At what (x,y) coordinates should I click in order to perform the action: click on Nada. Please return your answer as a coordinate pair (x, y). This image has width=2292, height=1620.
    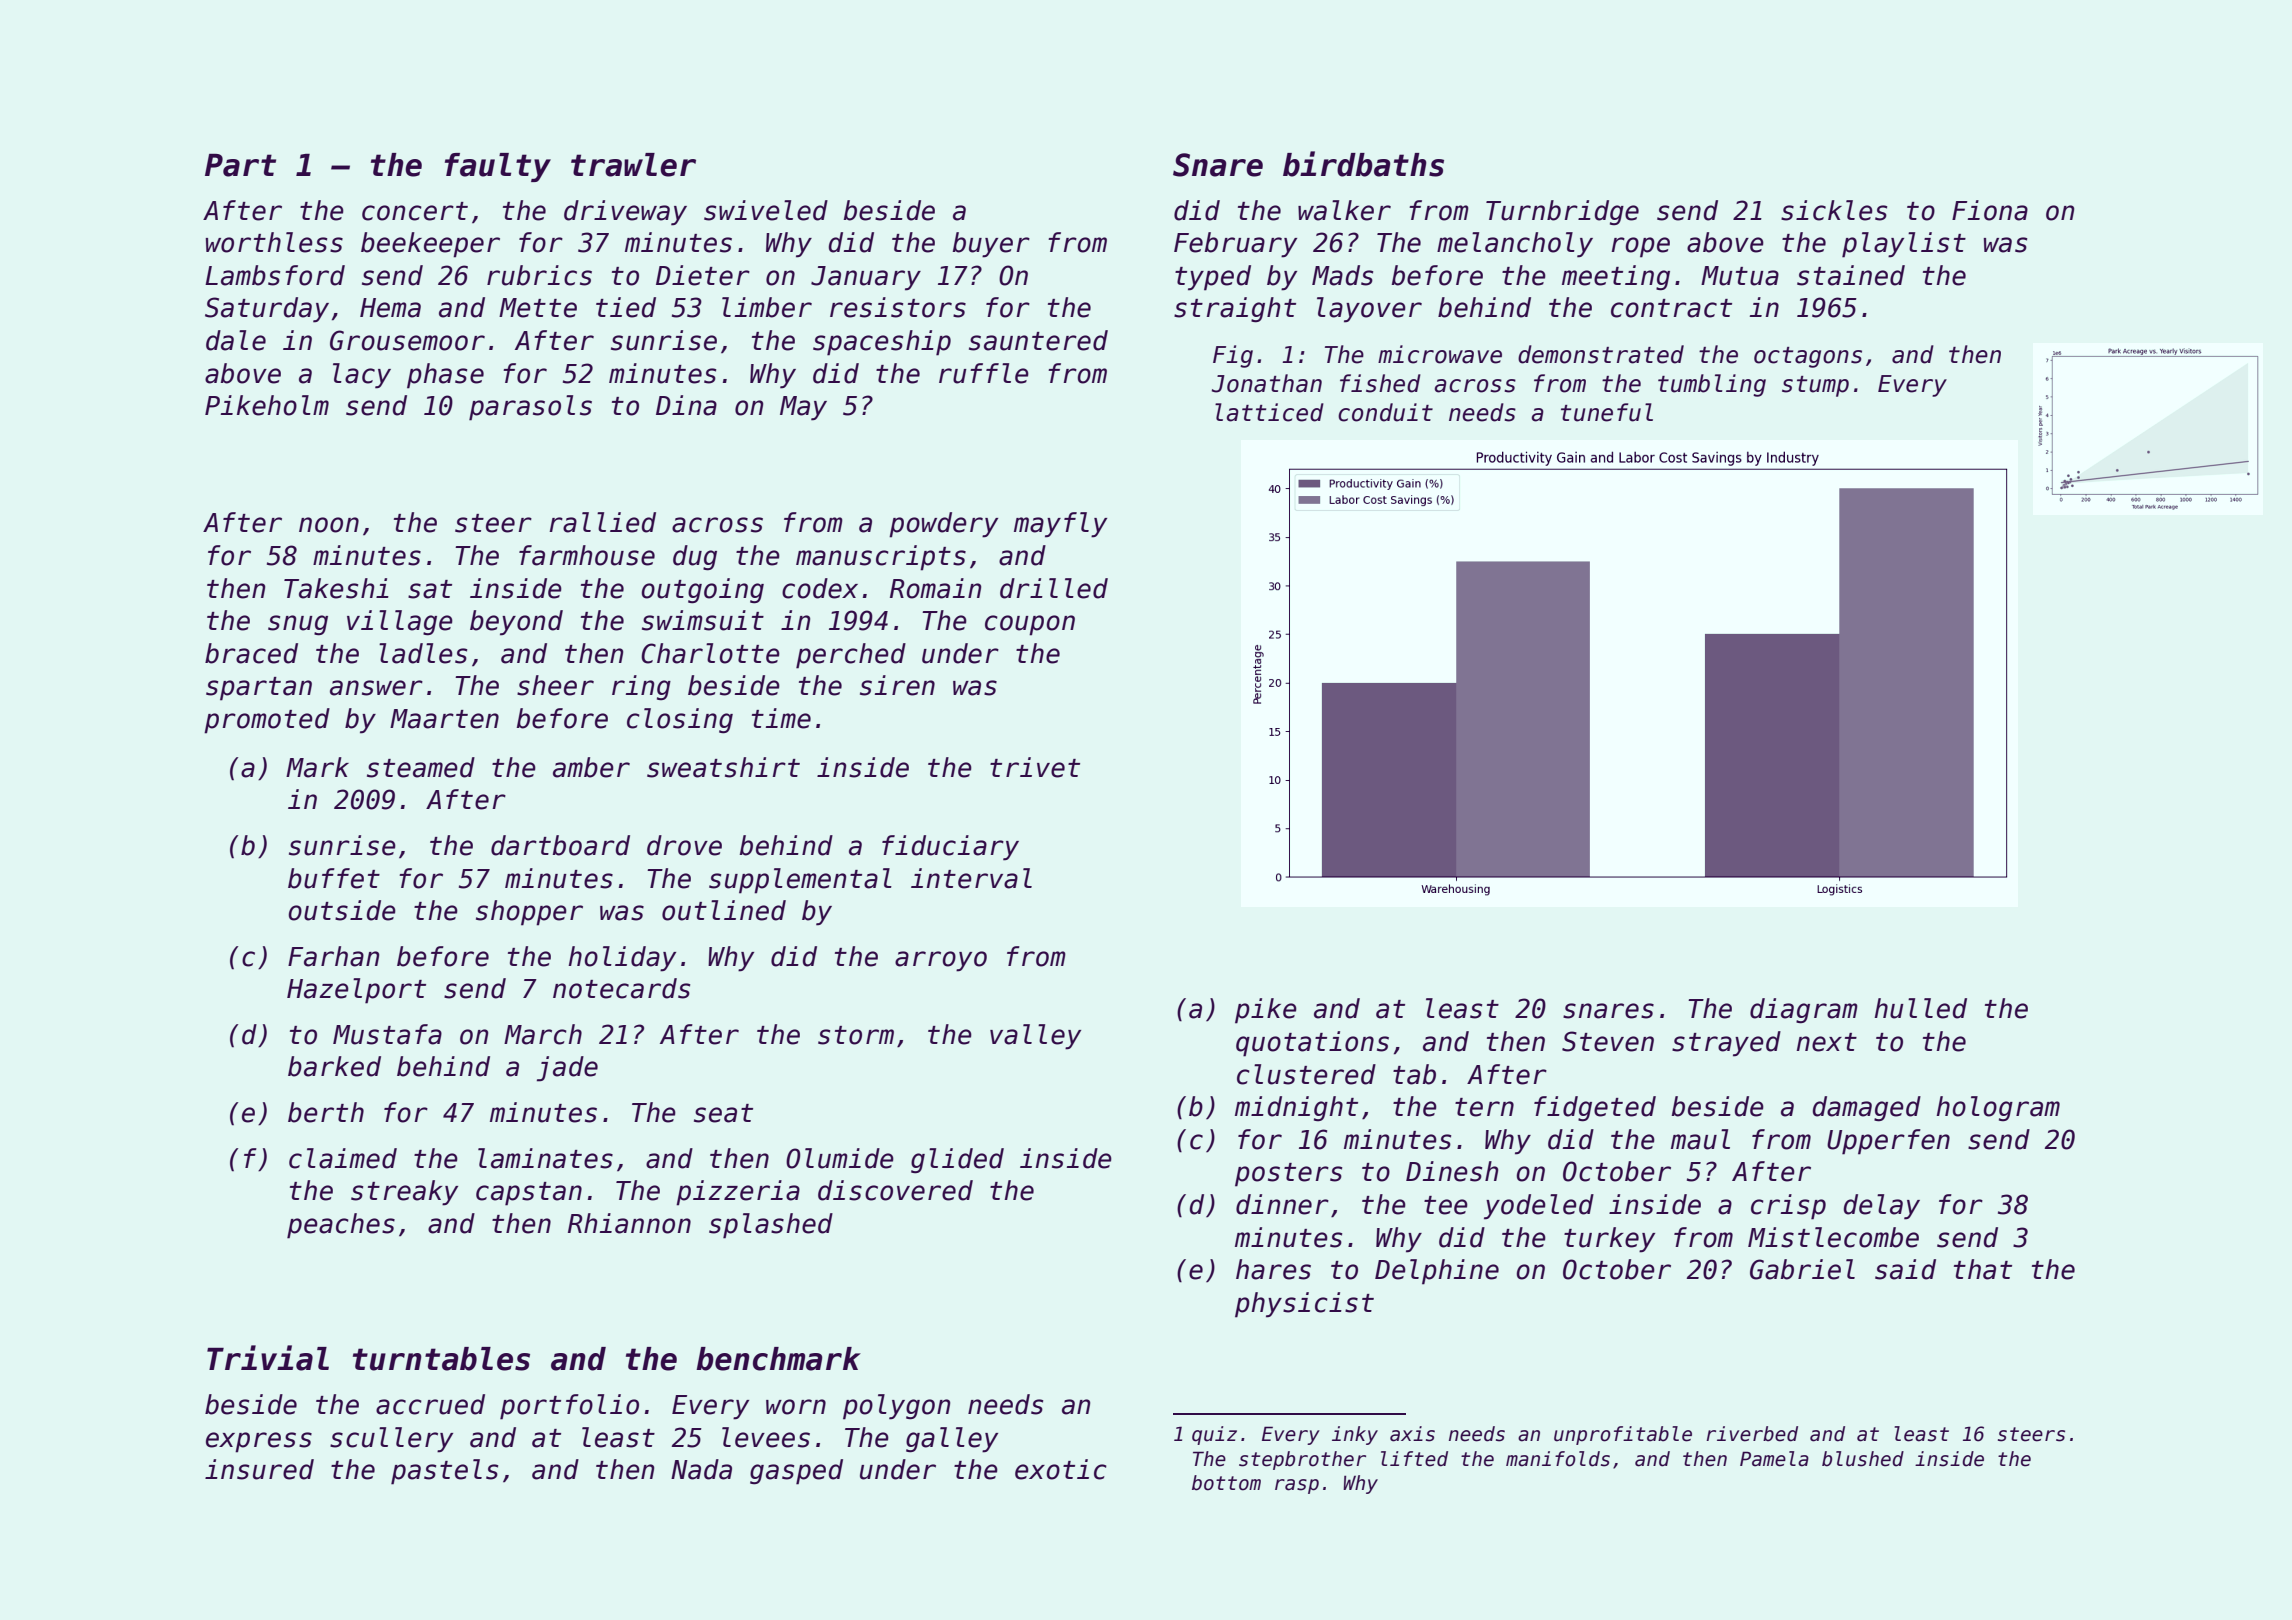
    Looking at the image, I should click on (701, 1469).
